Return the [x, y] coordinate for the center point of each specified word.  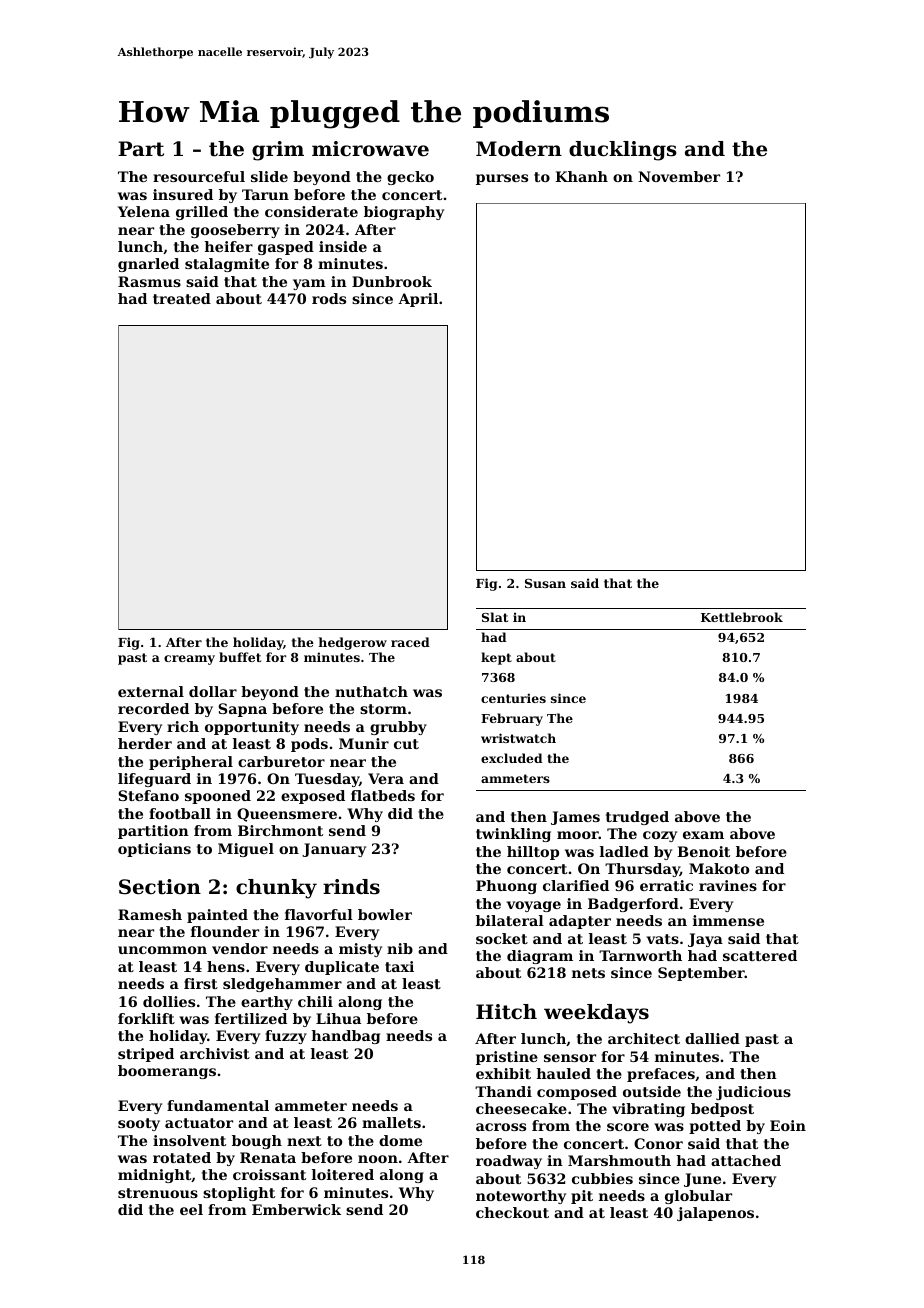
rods [329, 298]
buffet [240, 657]
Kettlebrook [742, 617]
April [418, 300]
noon [378, 1159]
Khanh [581, 176]
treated [182, 298]
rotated [182, 1157]
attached [746, 1160]
